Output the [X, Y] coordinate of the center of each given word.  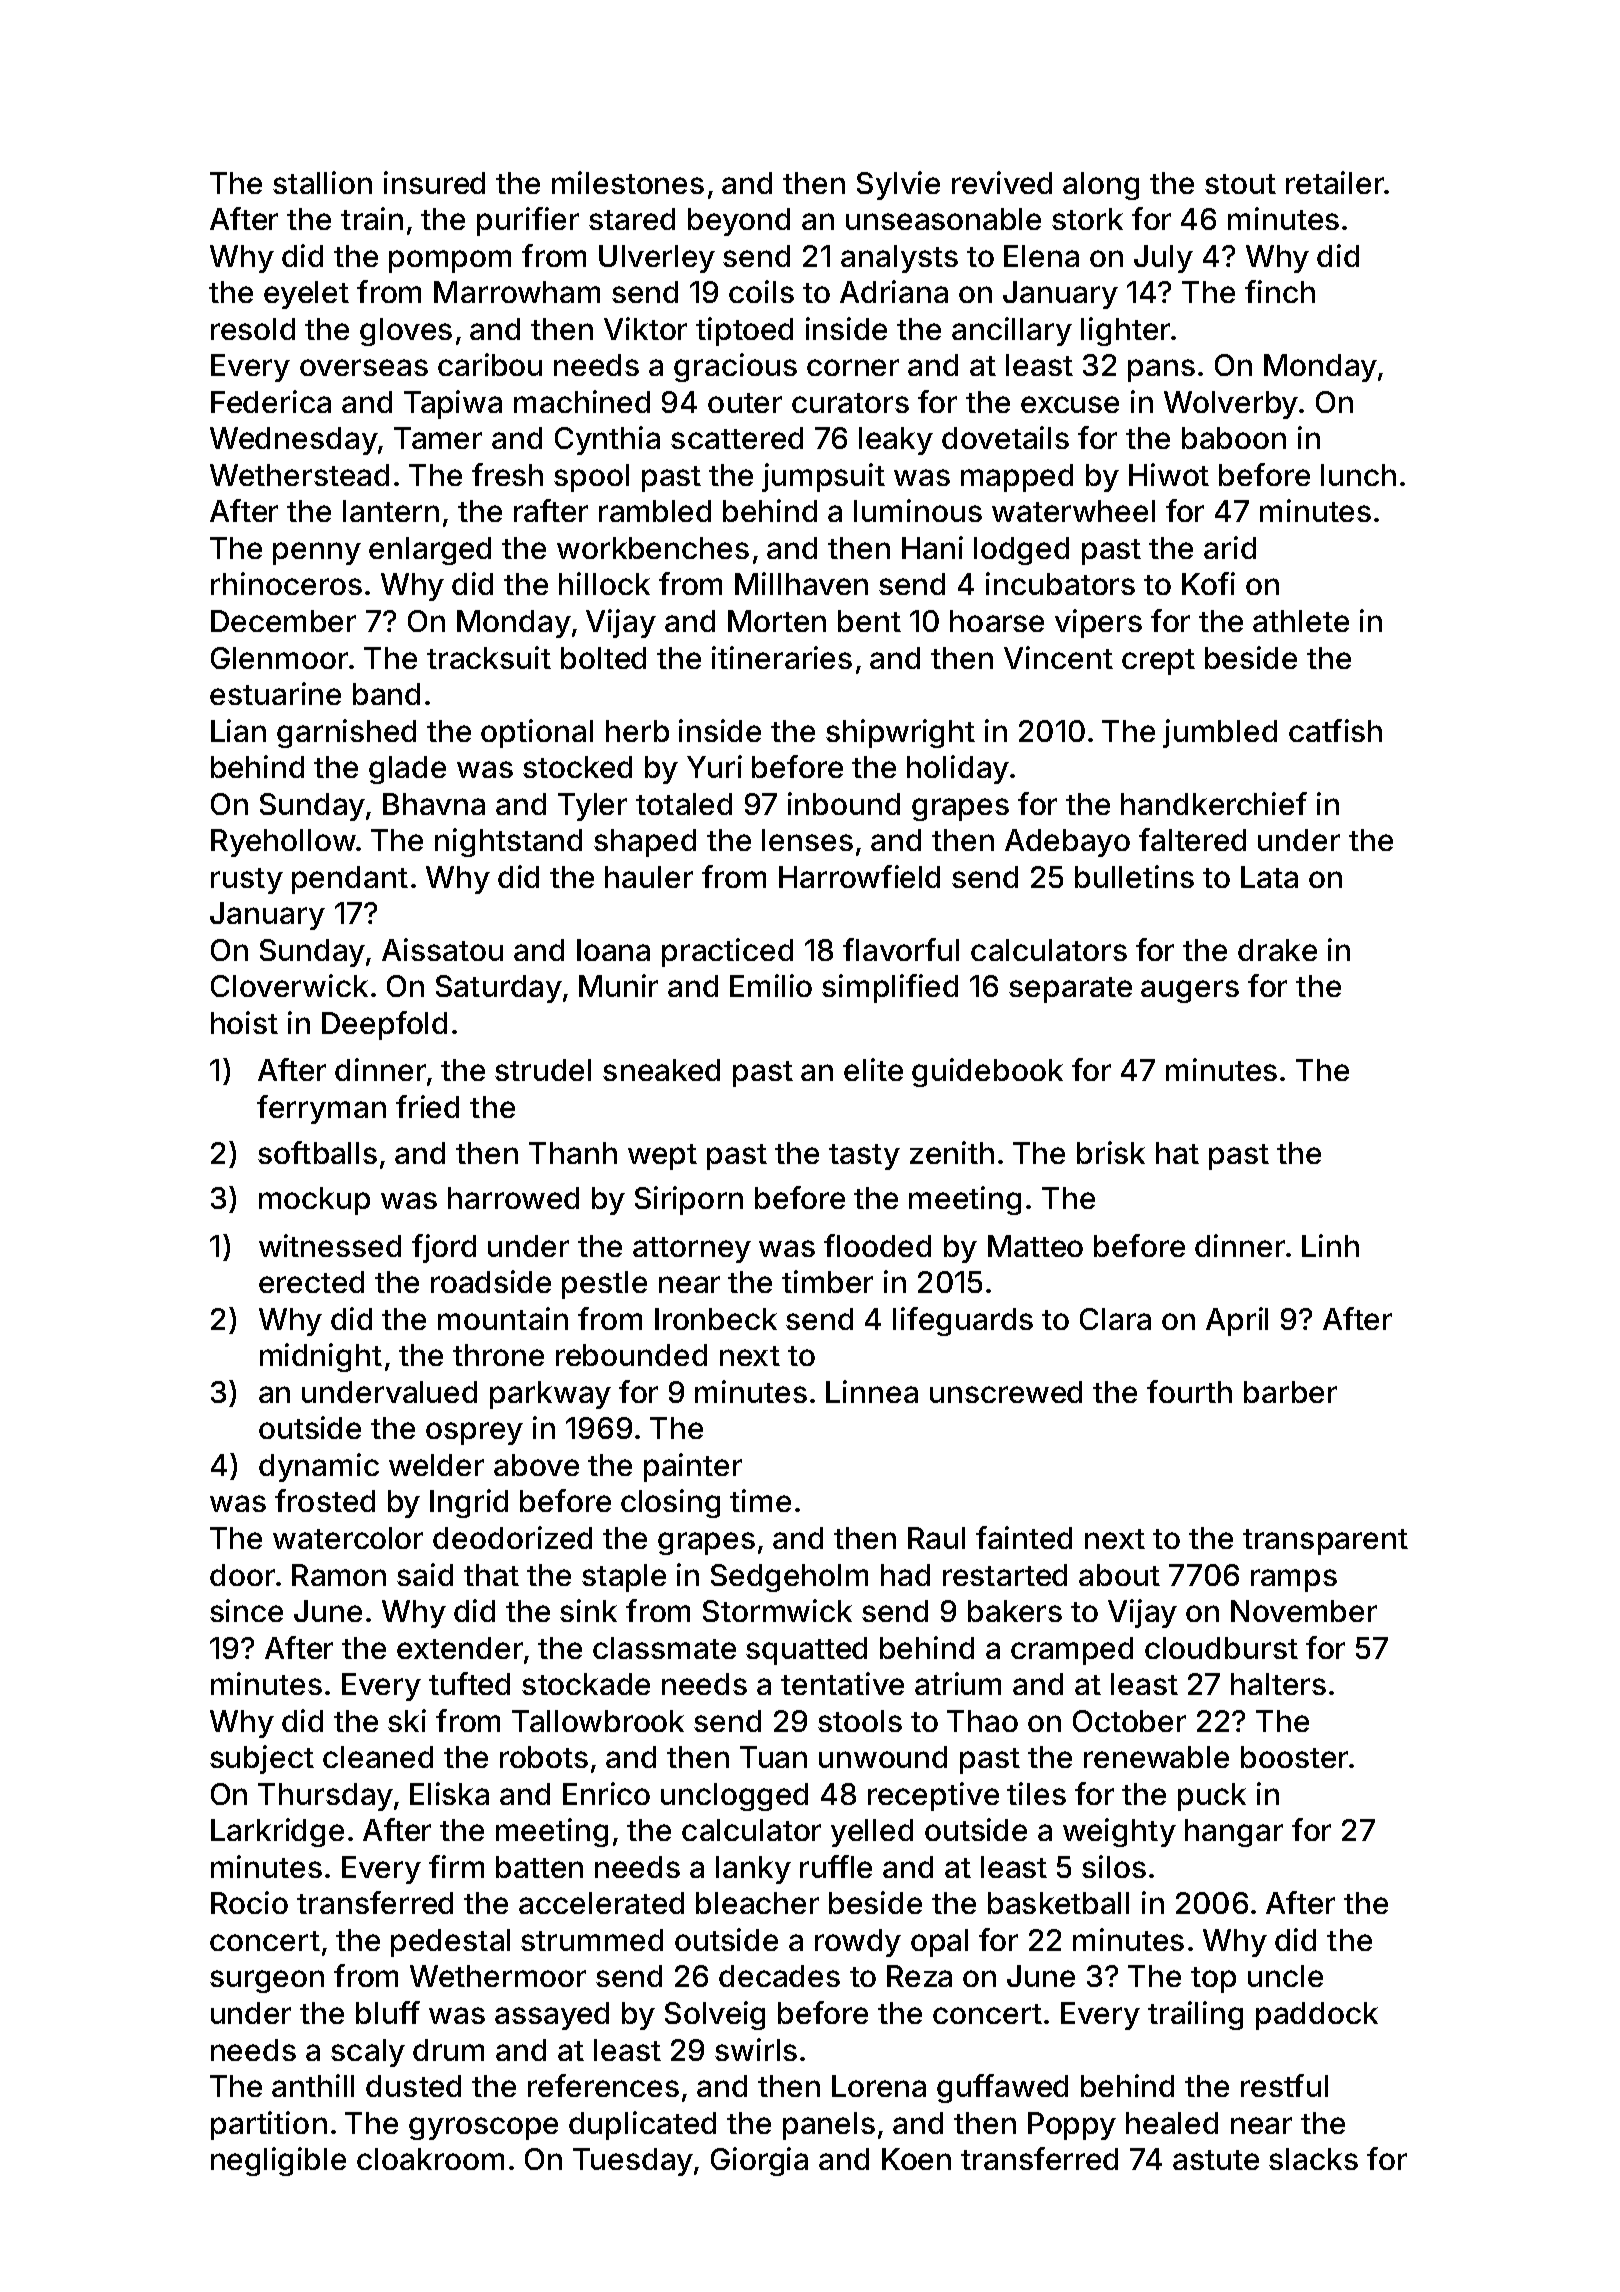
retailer [1335, 182]
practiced [727, 952]
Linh [1330, 1245]
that [491, 1575]
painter [693, 1467]
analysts [899, 259]
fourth [1189, 1391]
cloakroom [430, 2159]
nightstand [508, 842]
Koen [916, 2159]
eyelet [306, 295]
